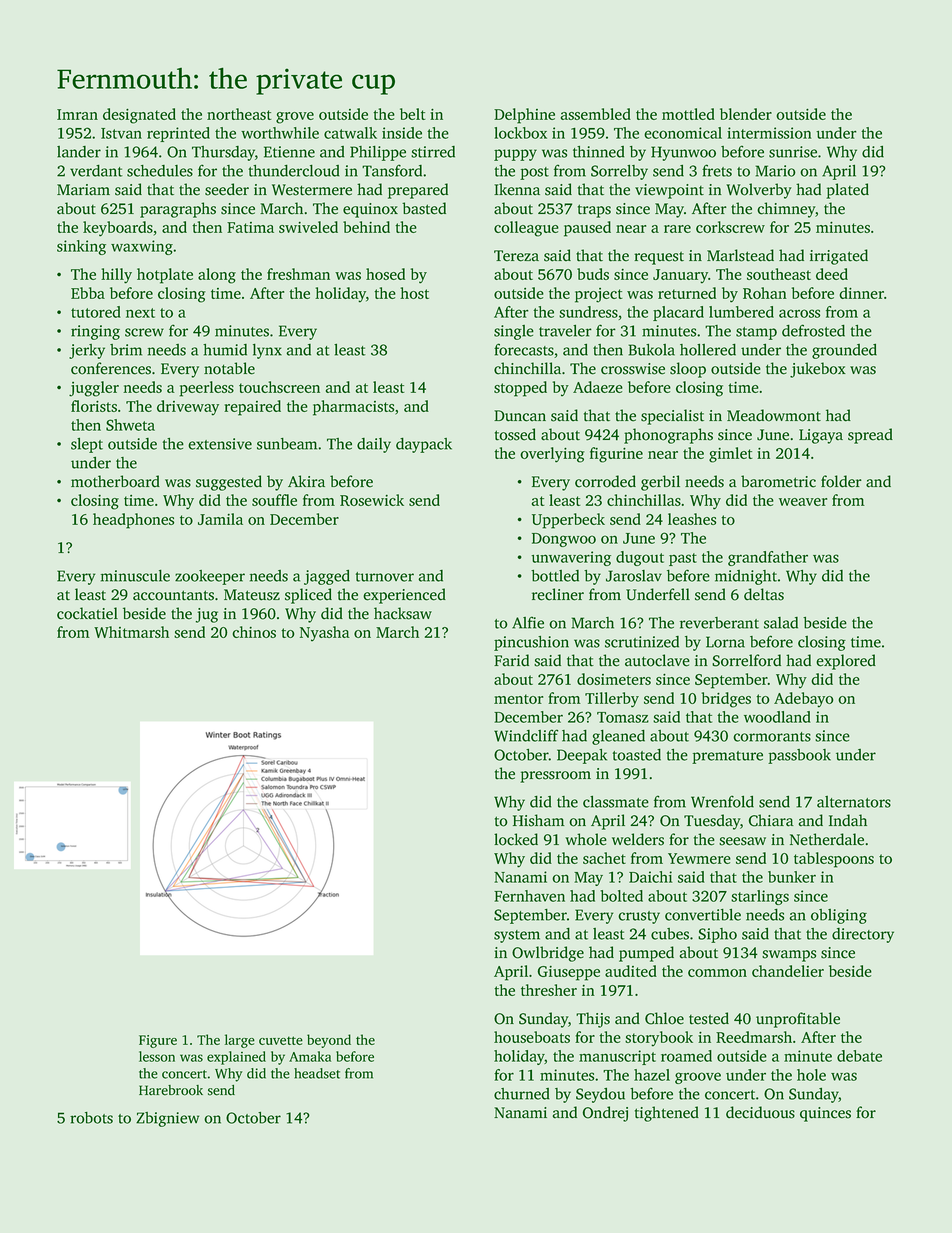  Describe the element at coordinates (605, 1114) in the screenshot. I see `Ondrej` at that location.
